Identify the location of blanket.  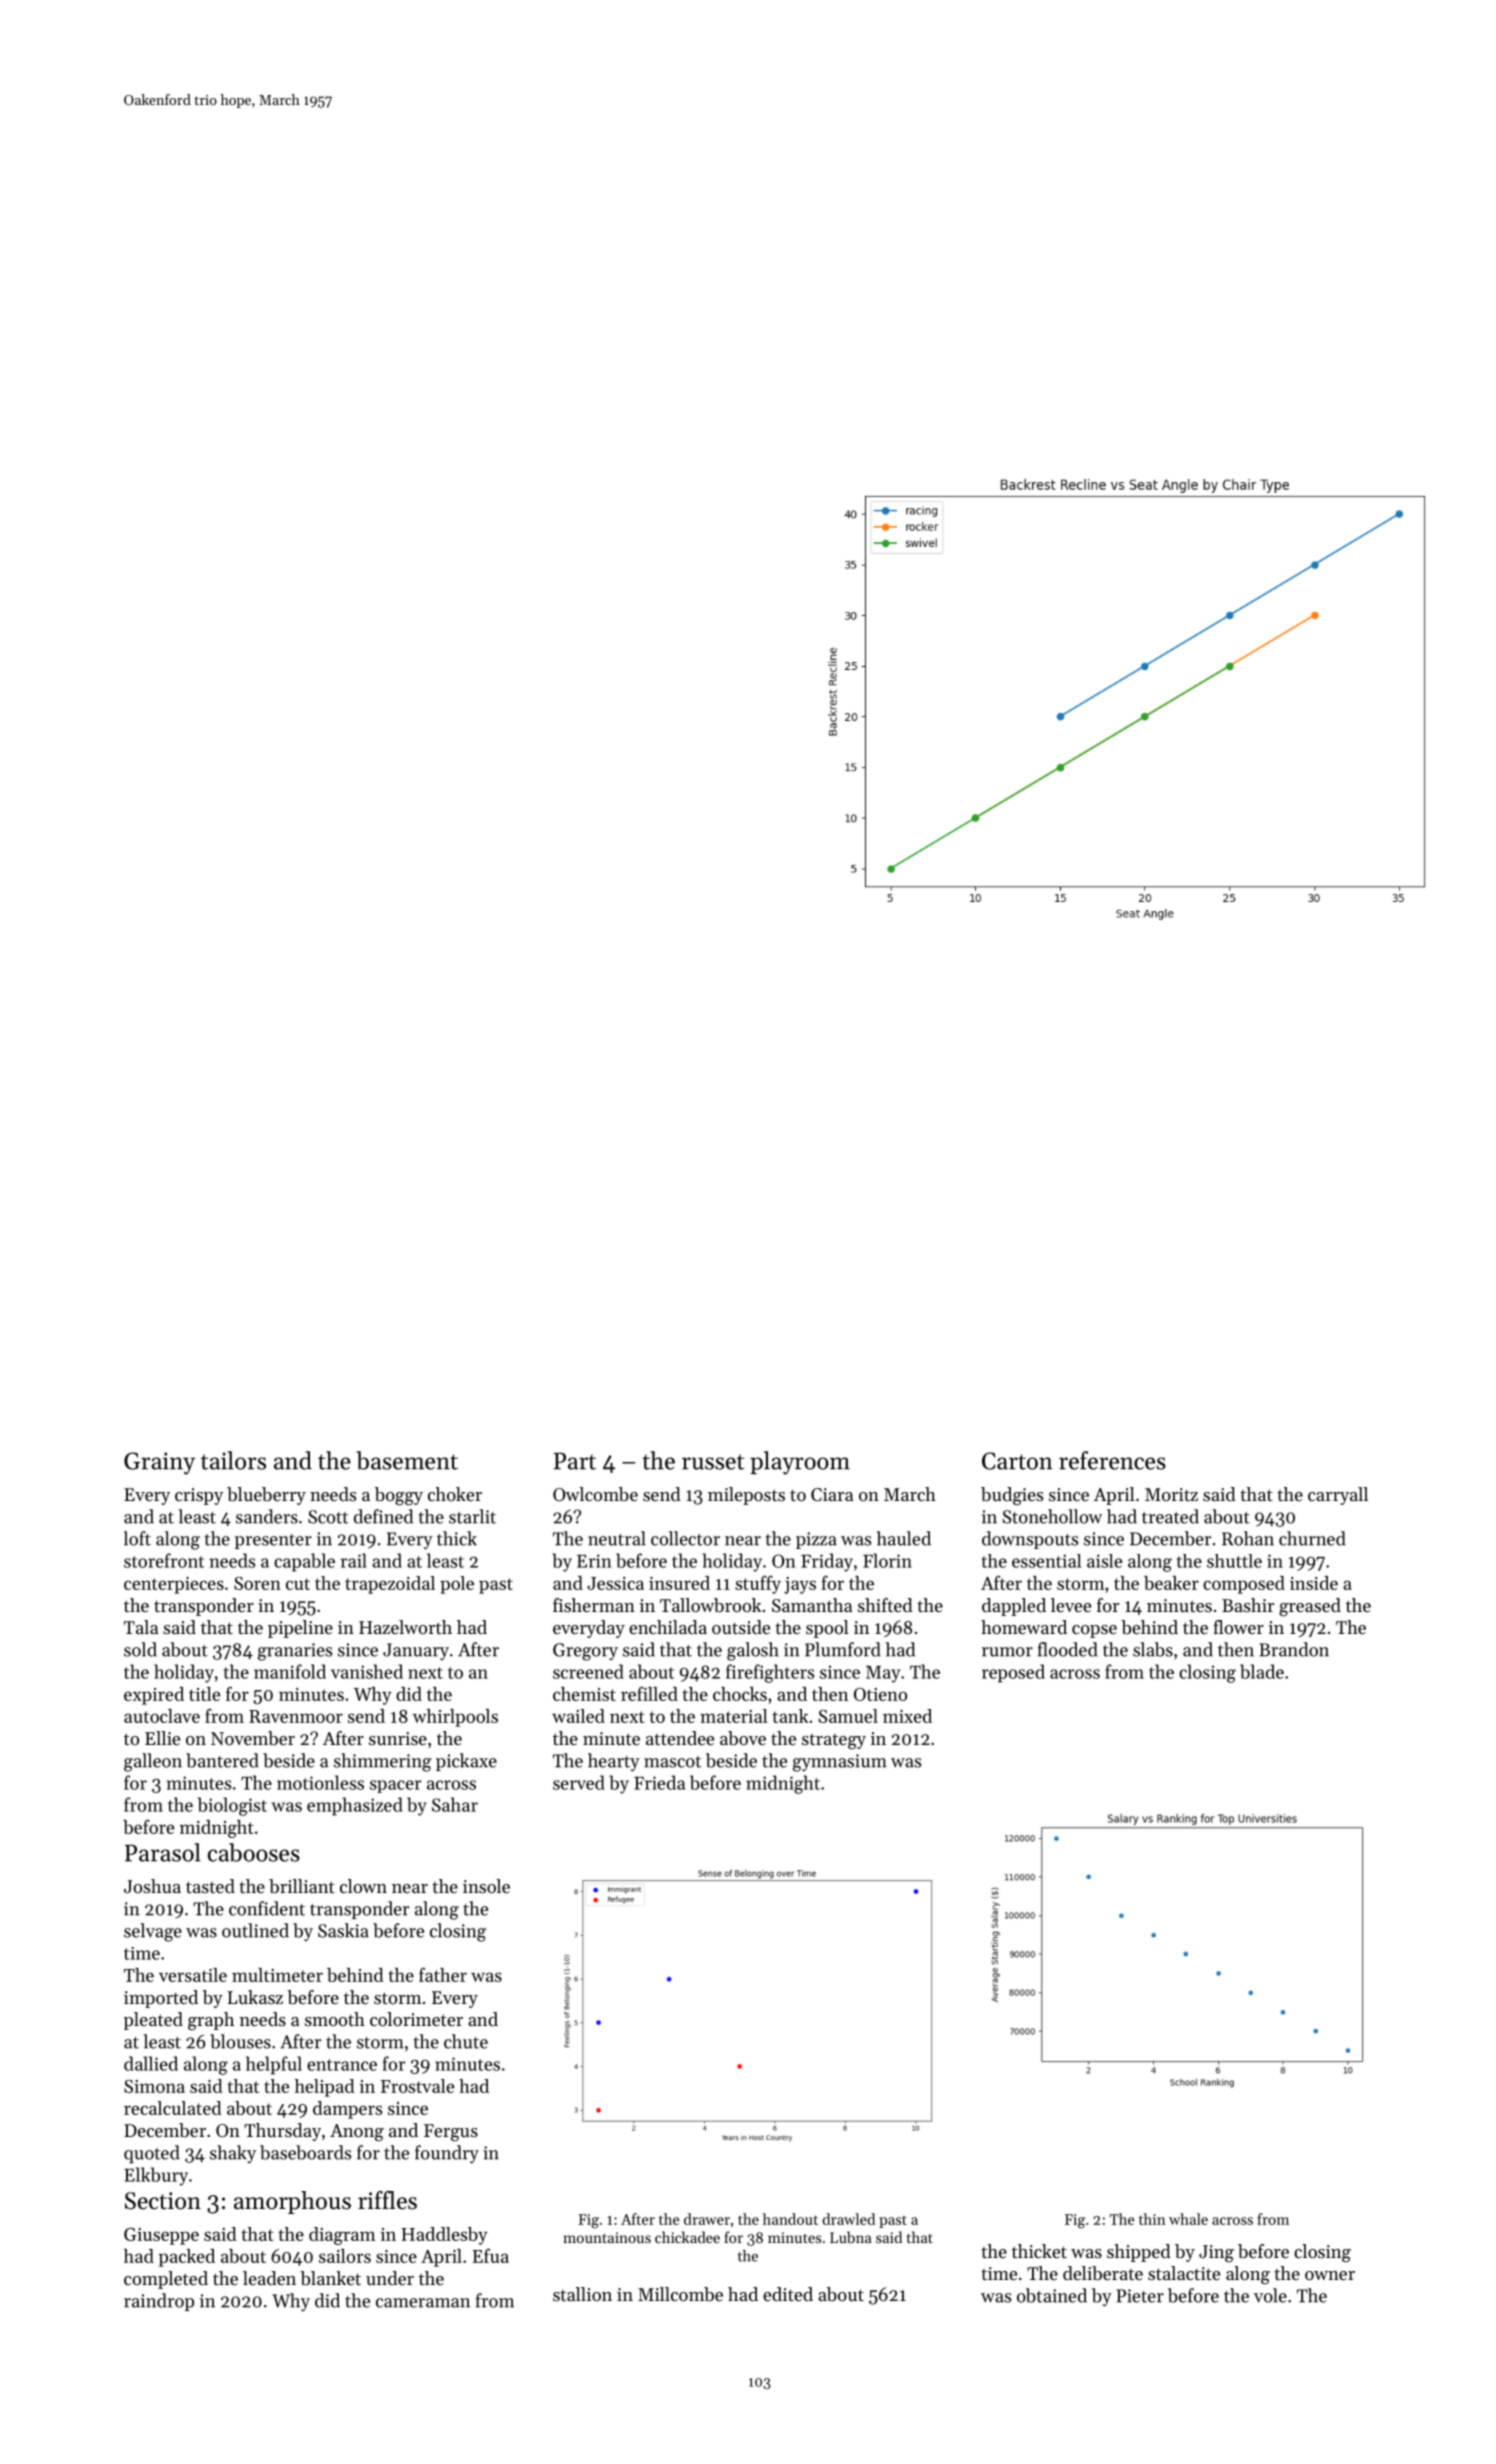
(330, 2278).
